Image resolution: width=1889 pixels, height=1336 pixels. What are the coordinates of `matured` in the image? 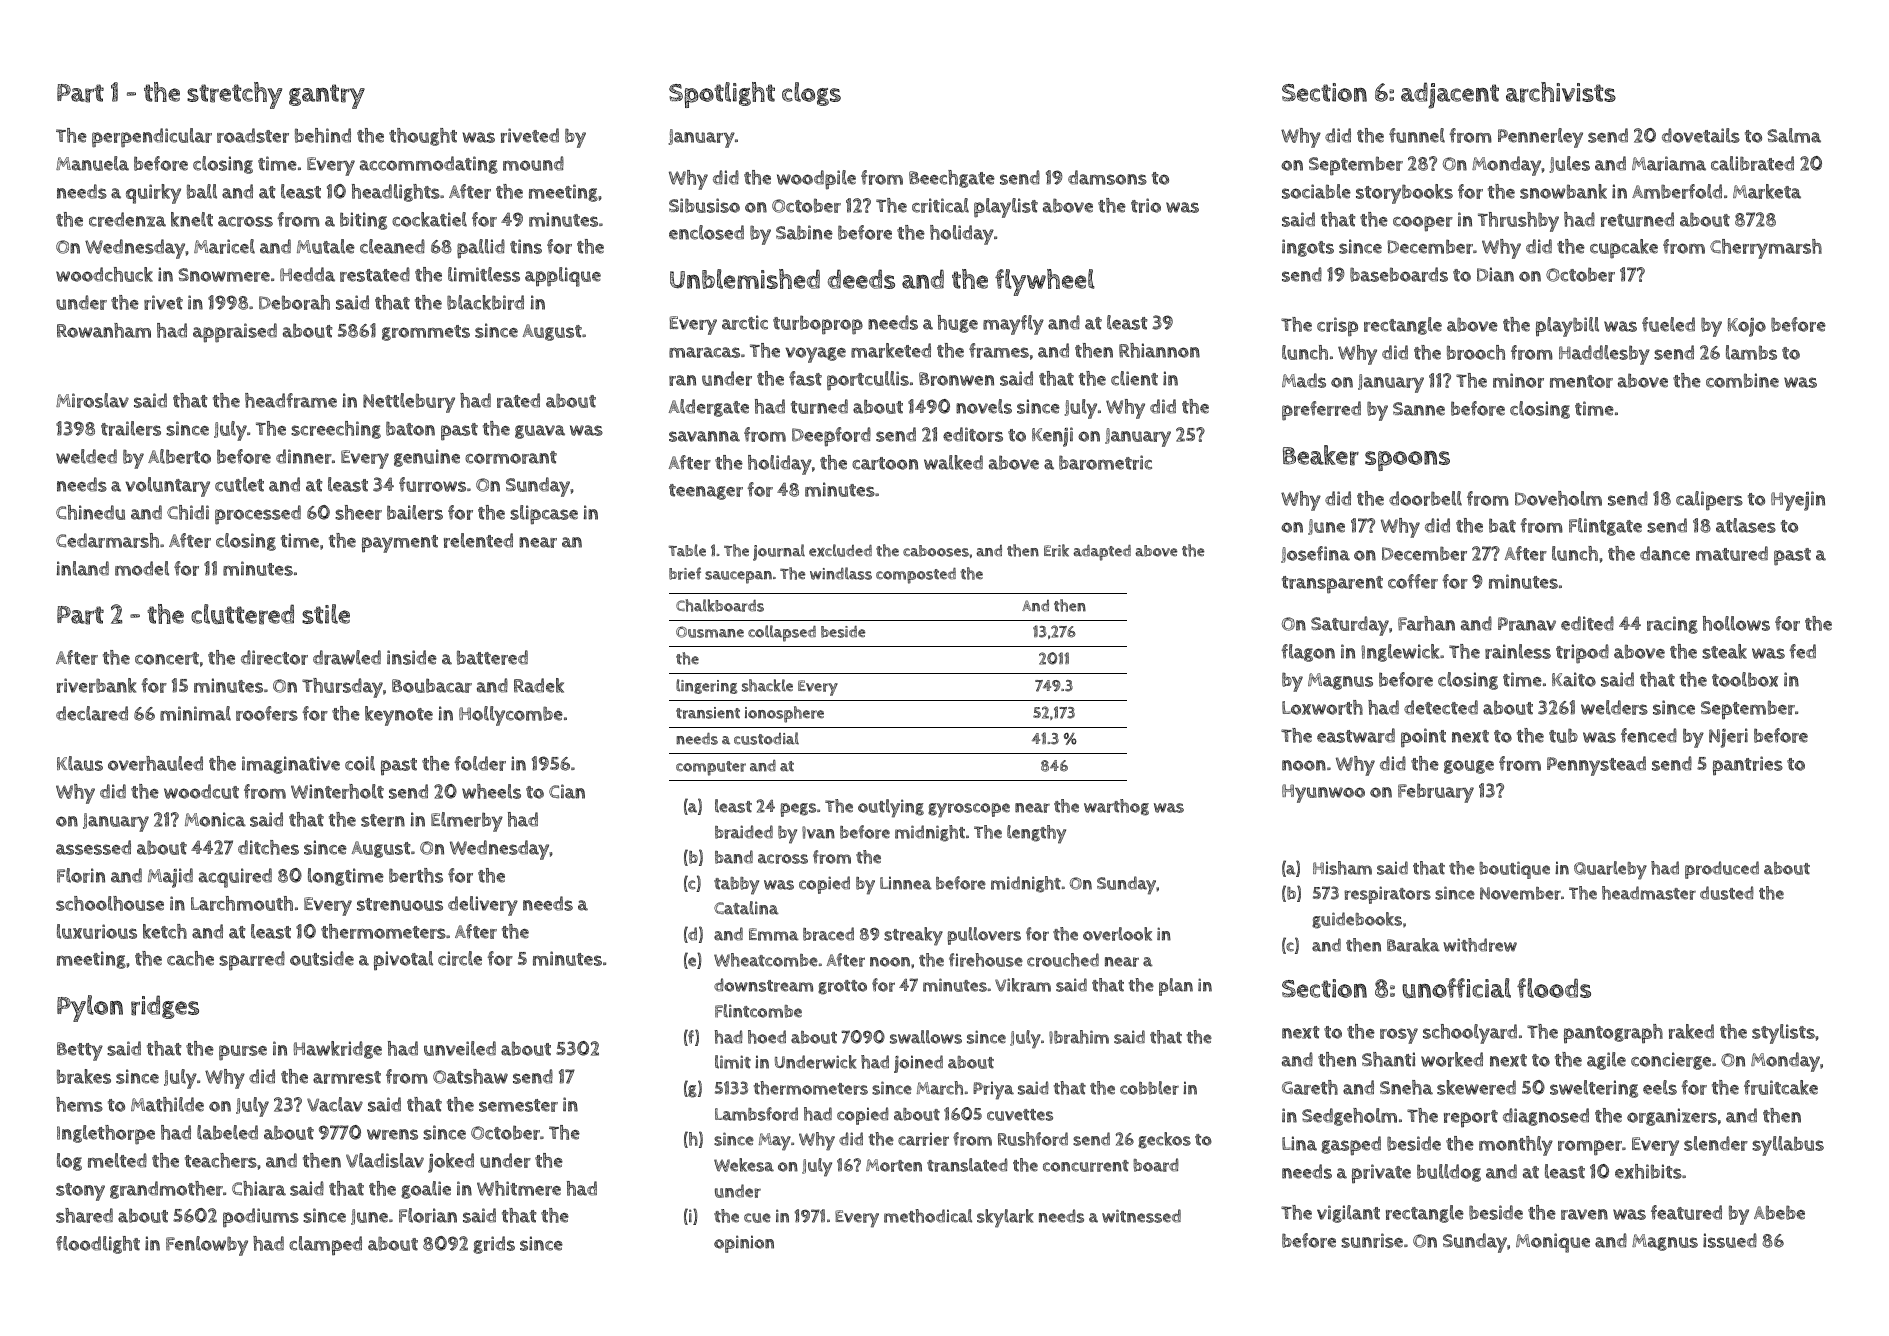 It's located at (1732, 553).
